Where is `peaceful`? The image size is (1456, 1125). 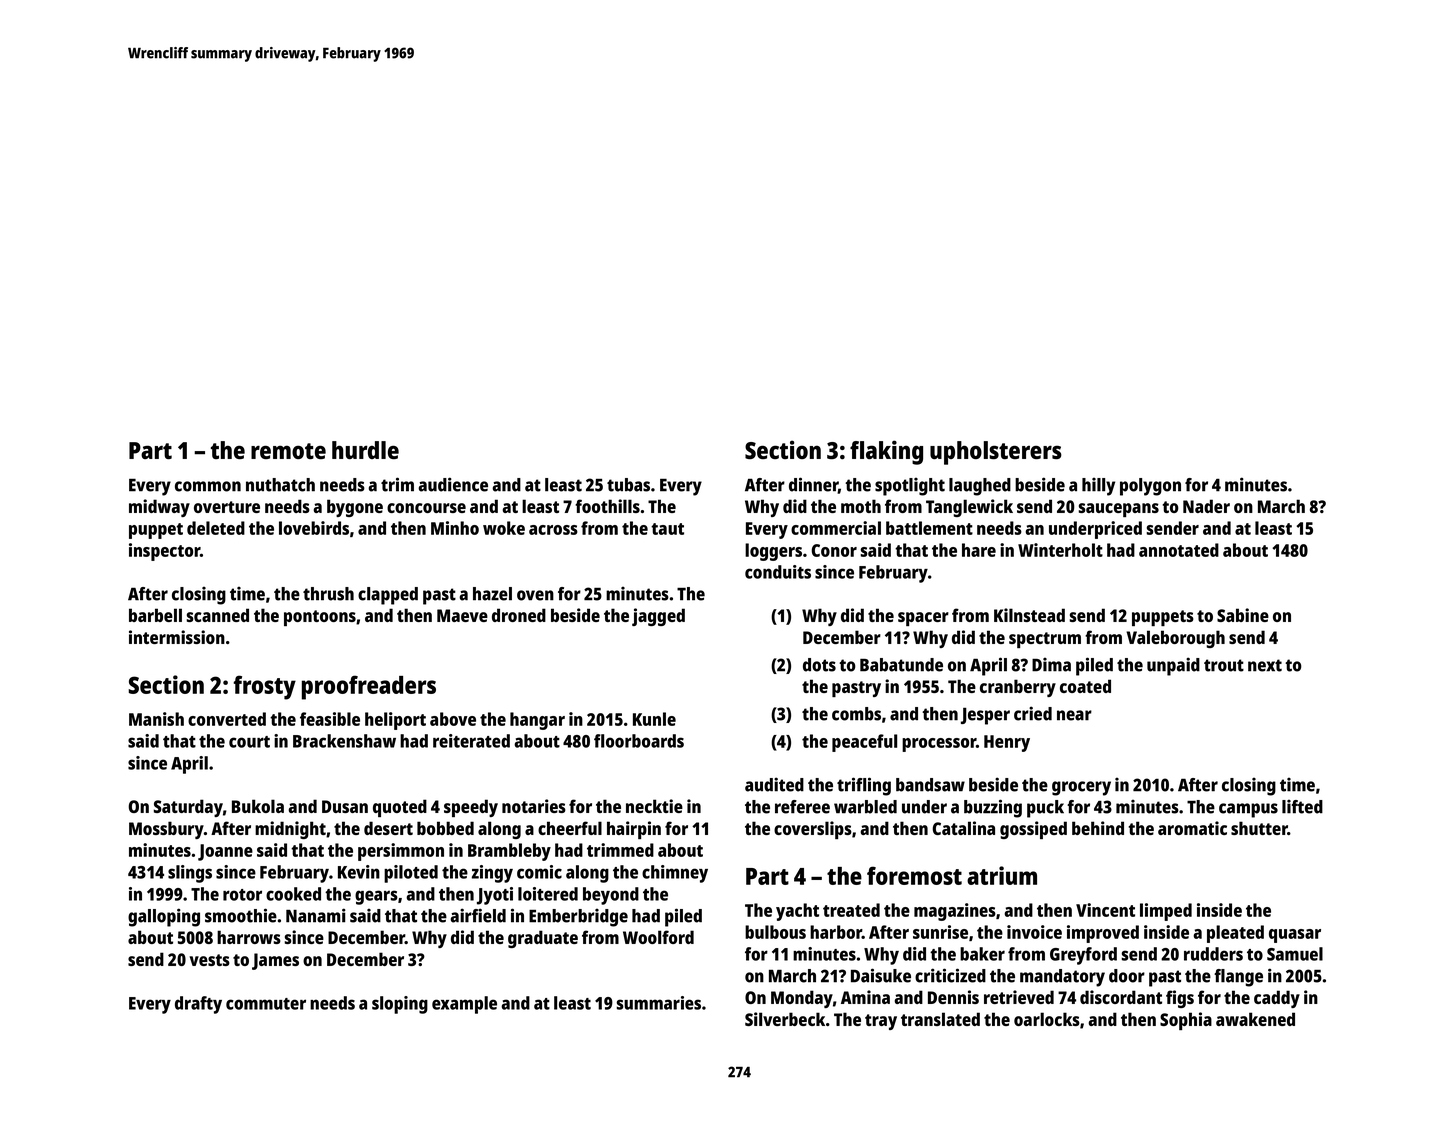 peaceful is located at coordinates (864, 743).
